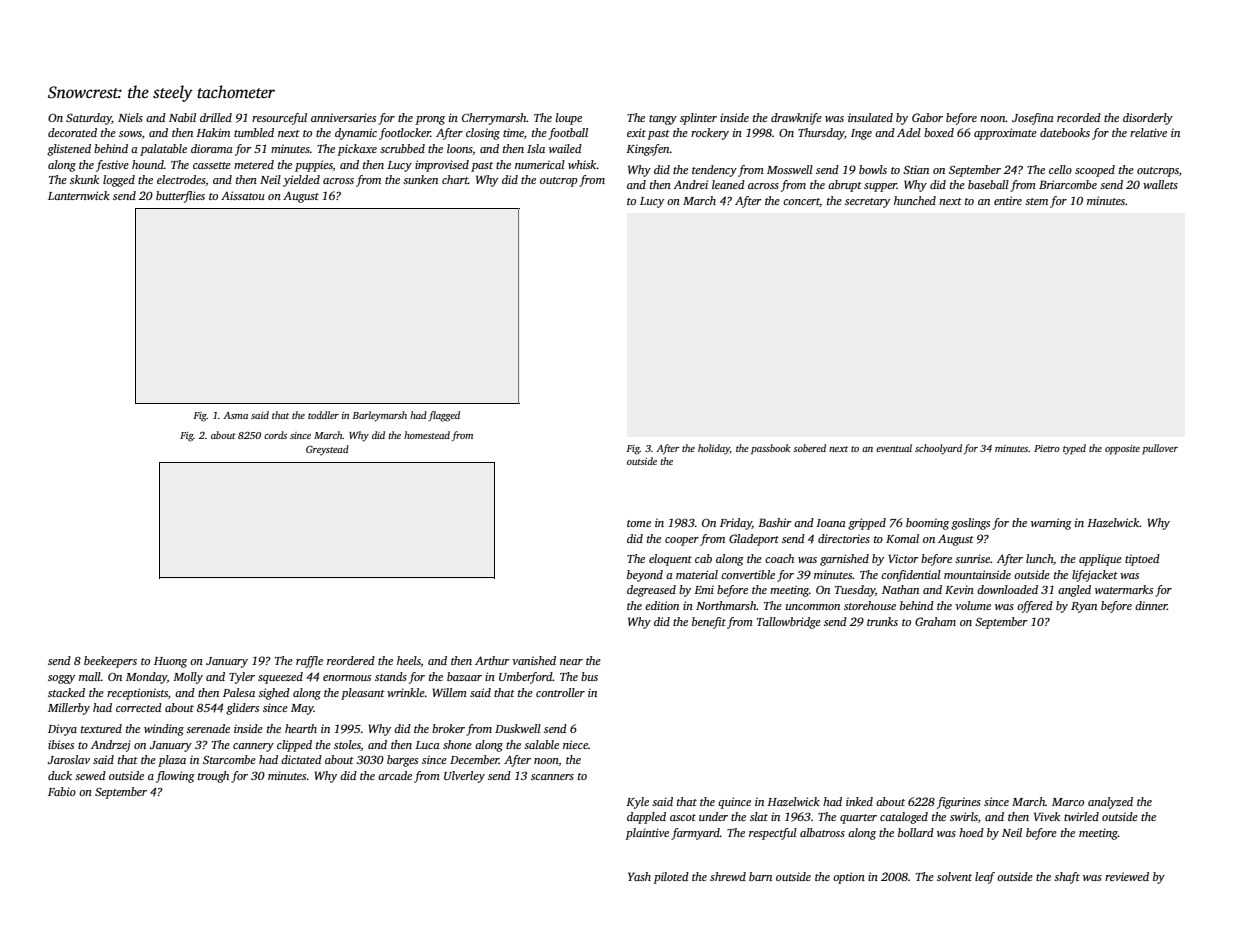  Describe the element at coordinates (1036, 201) in the screenshot. I see `stem` at that location.
